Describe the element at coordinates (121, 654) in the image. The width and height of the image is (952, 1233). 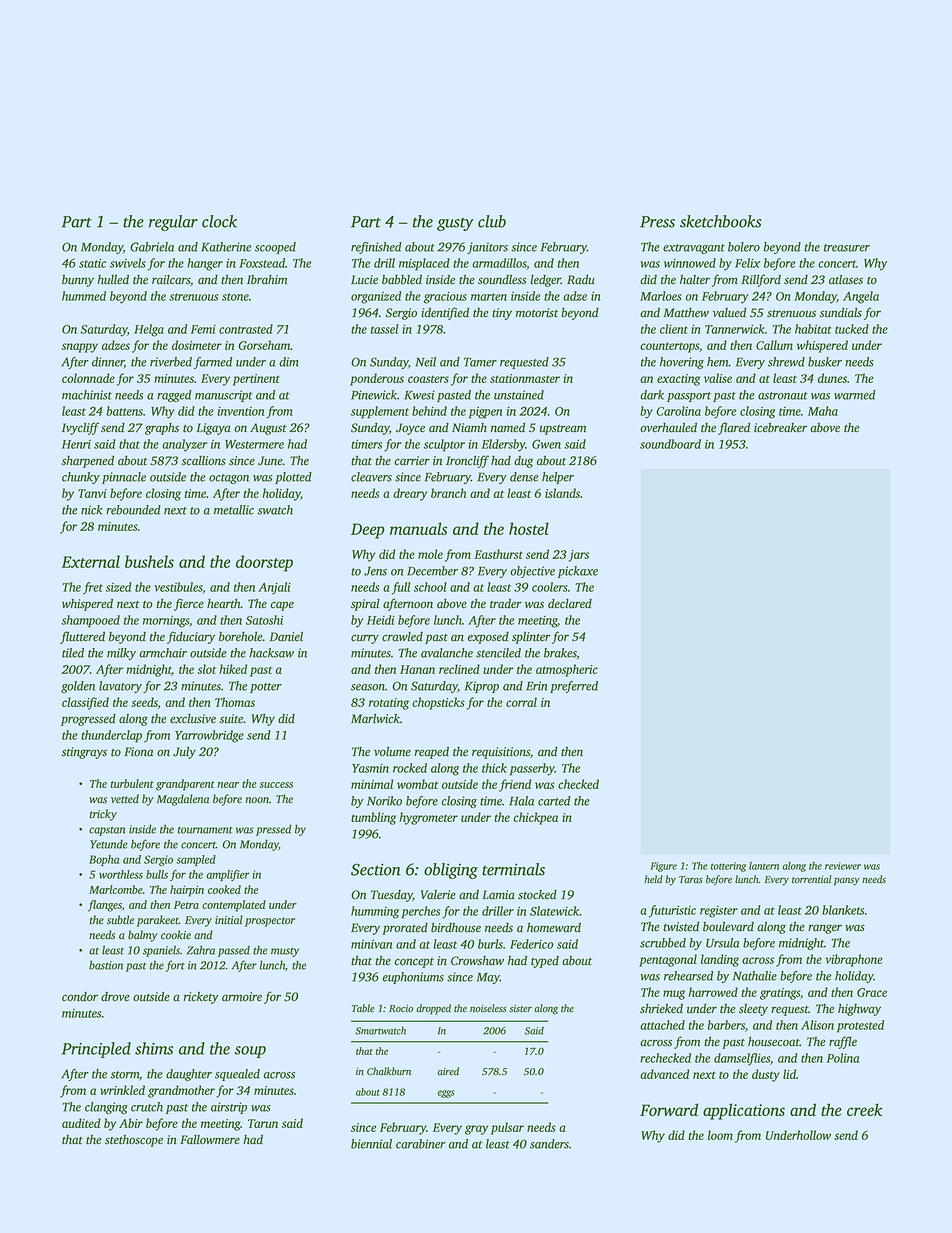
I see `milky` at that location.
